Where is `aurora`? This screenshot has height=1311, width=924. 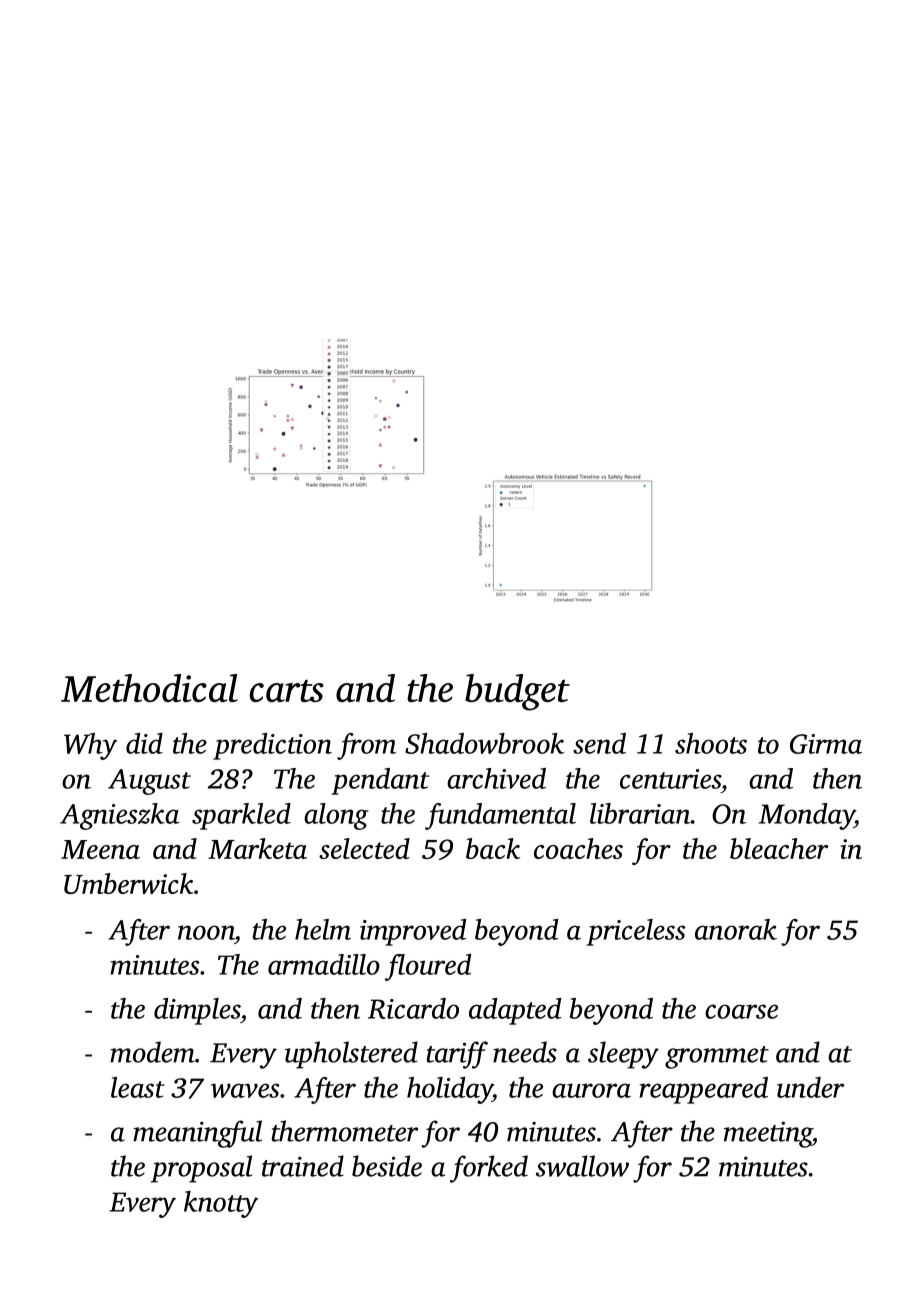
aurora is located at coordinates (591, 1090).
